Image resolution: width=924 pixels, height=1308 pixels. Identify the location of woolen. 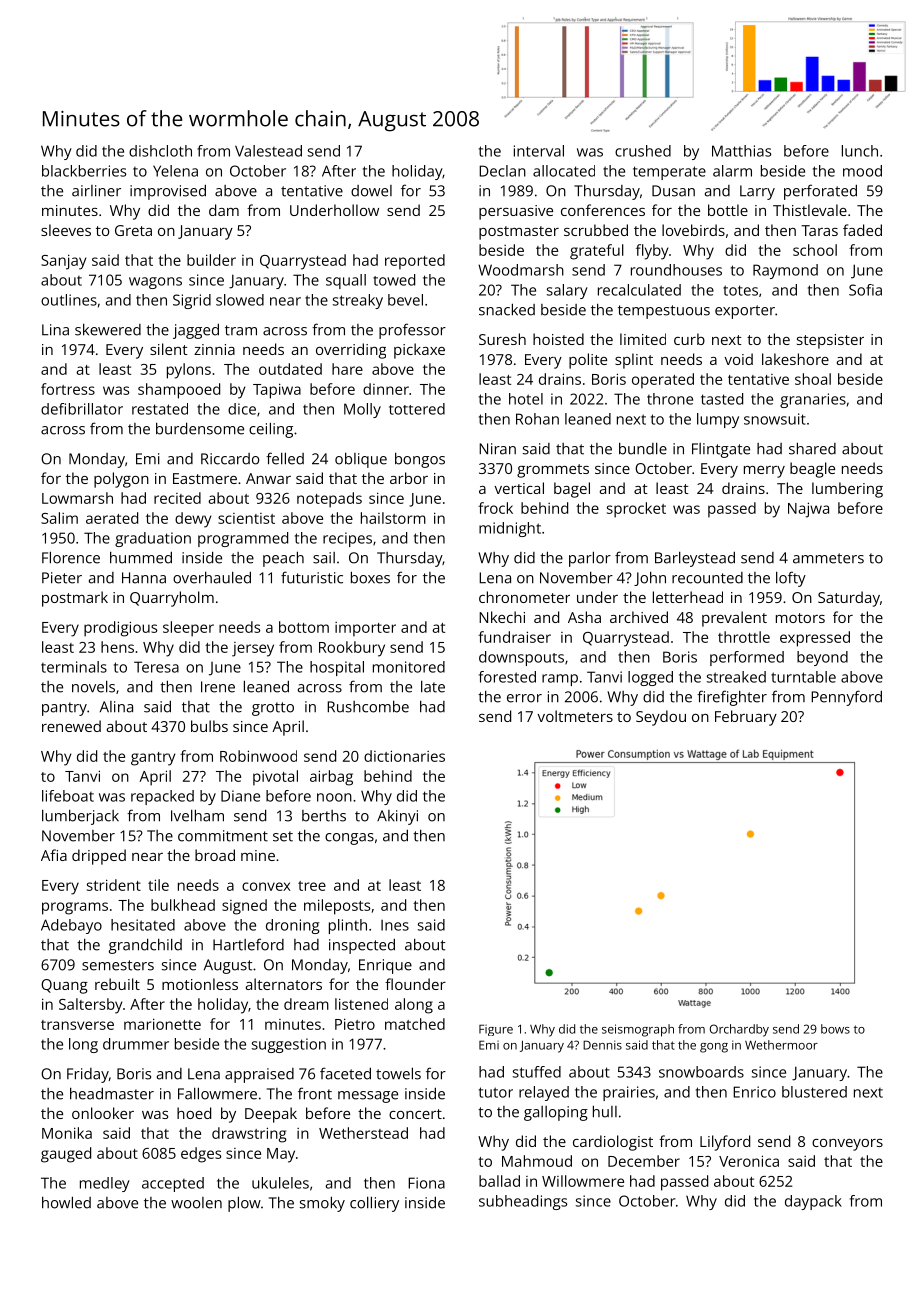
(196, 1203).
